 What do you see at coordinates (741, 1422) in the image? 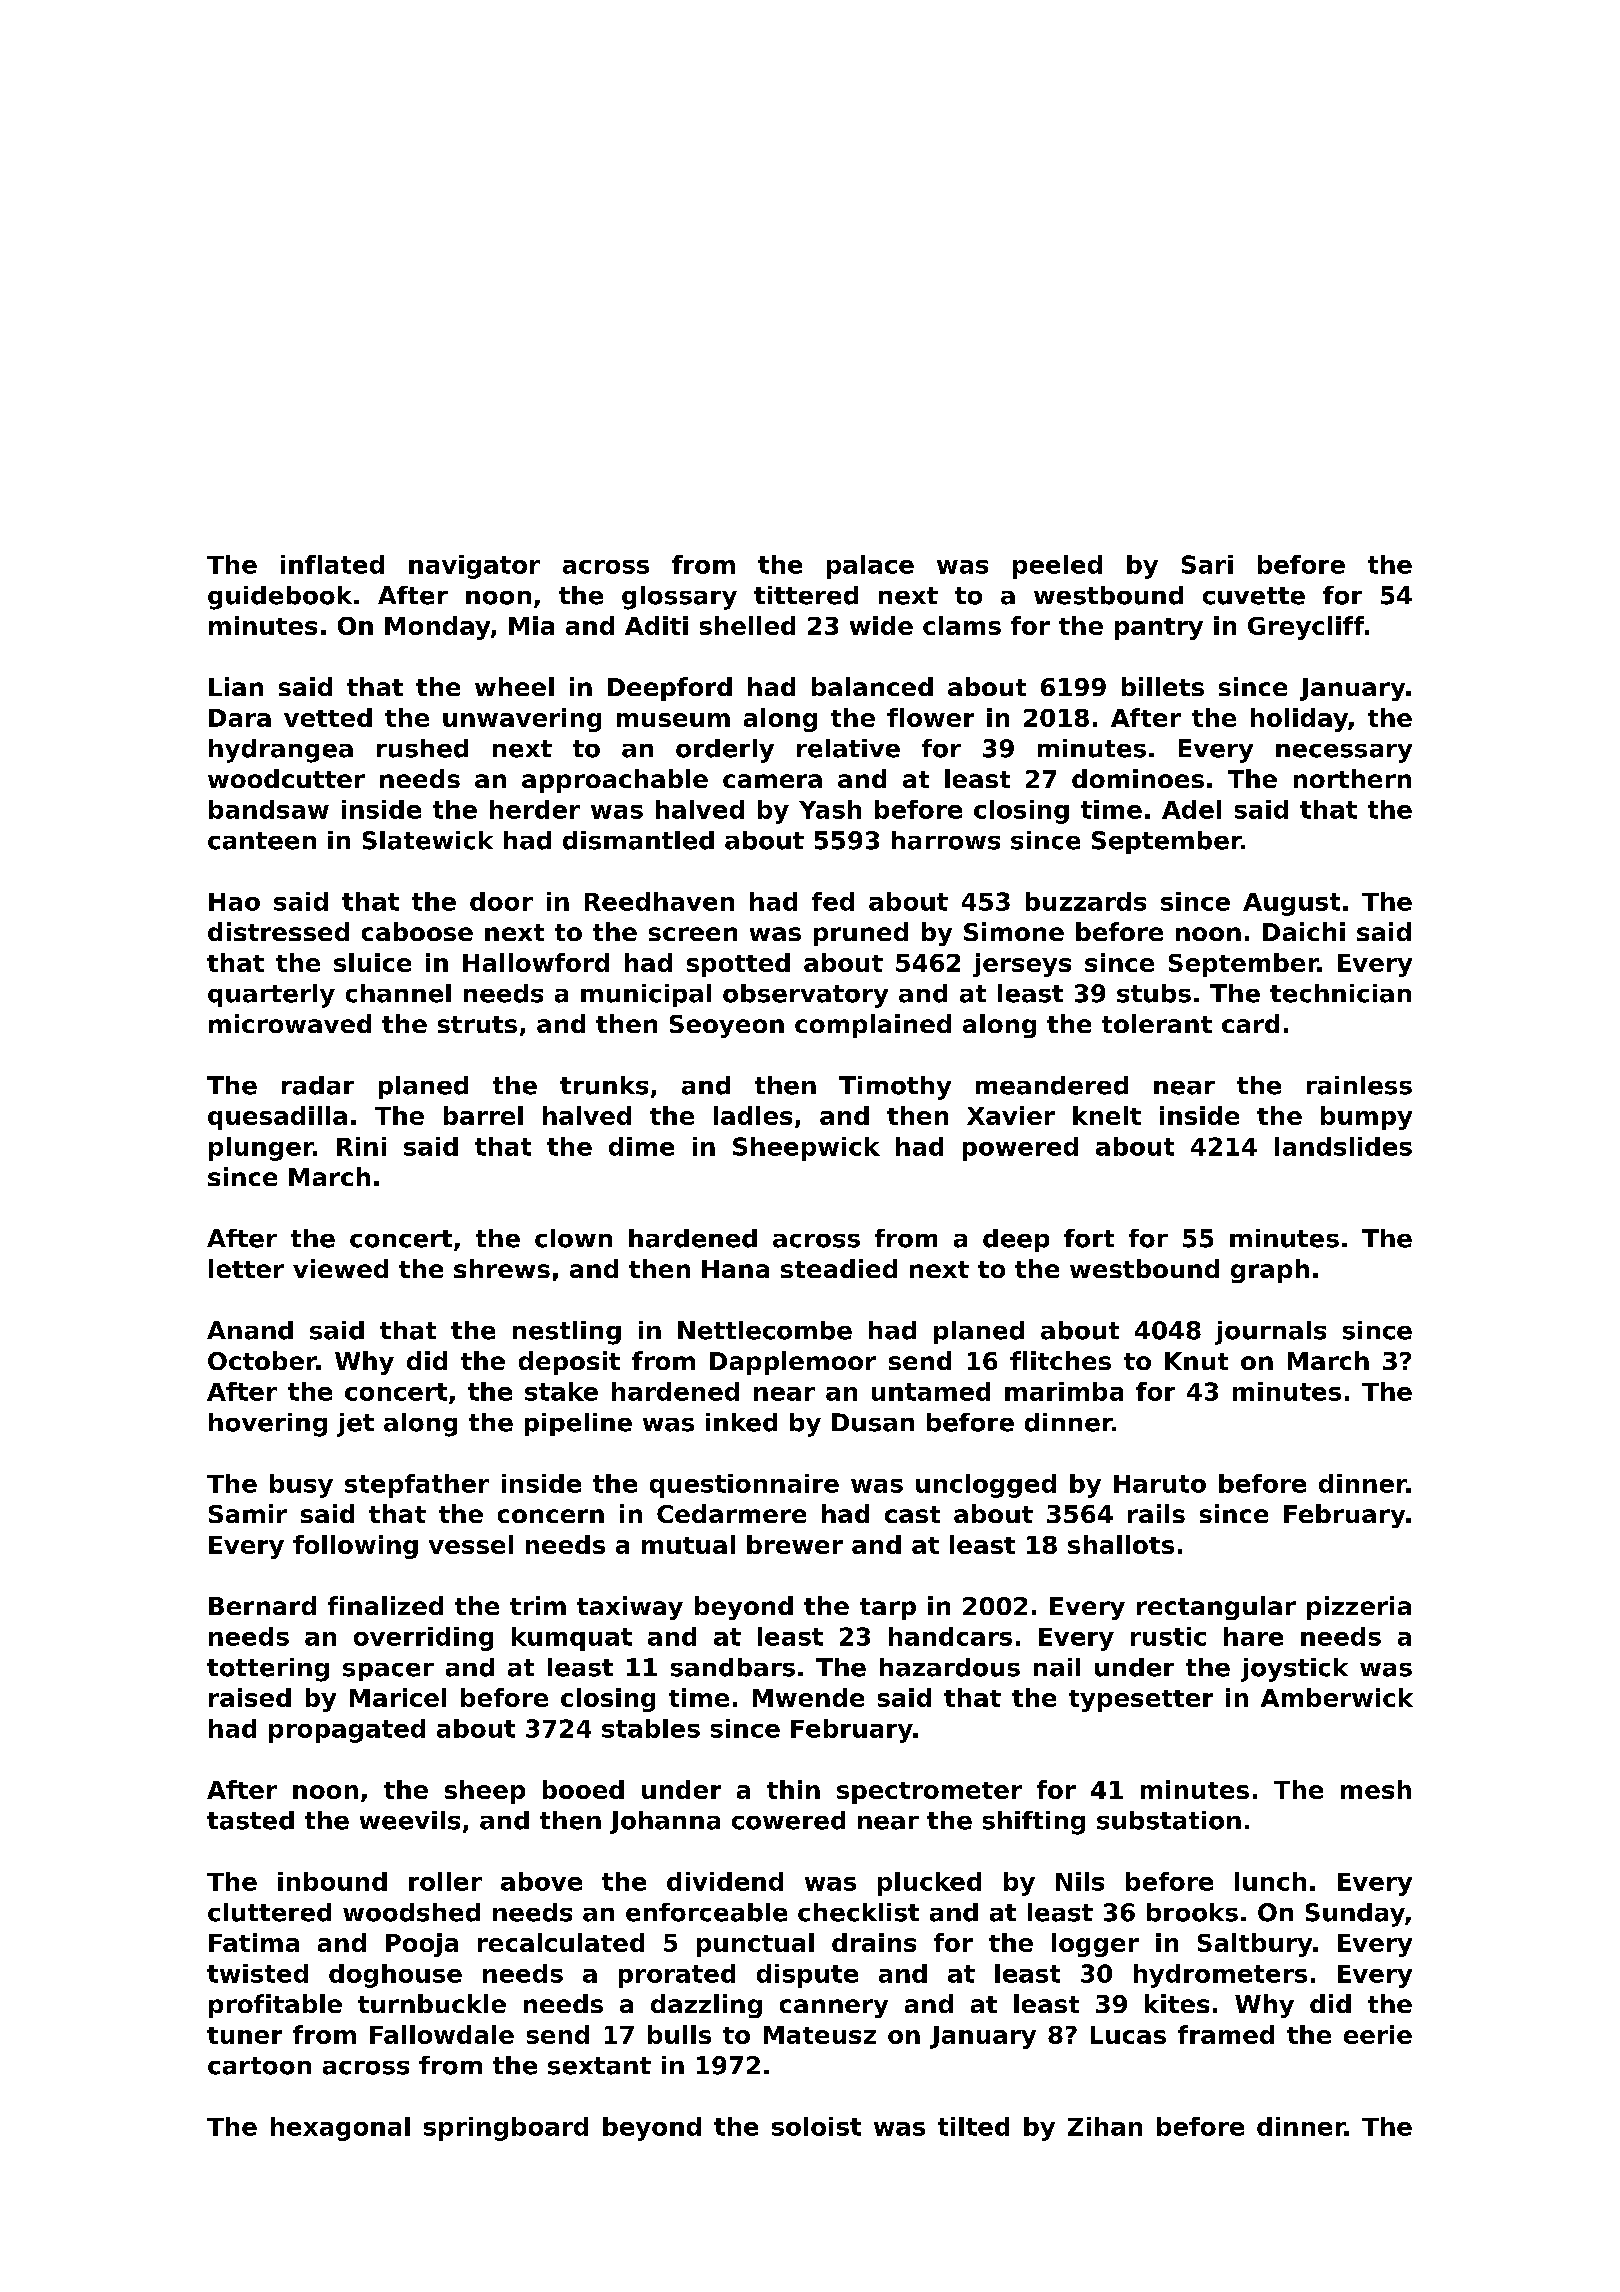
I see `inked` at bounding box center [741, 1422].
